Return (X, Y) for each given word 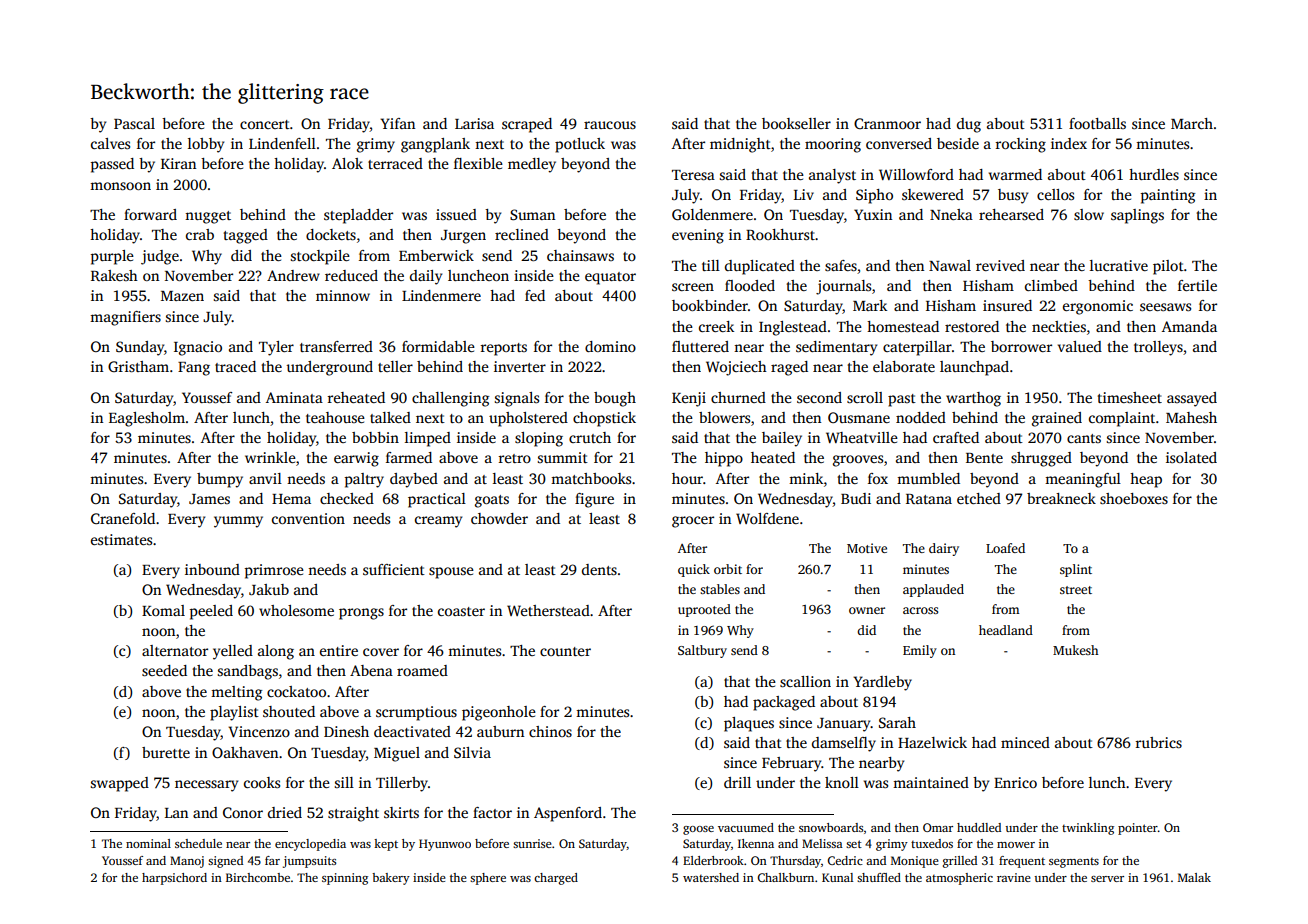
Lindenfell (282, 143)
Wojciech (736, 368)
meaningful (1083, 480)
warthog (973, 399)
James (209, 499)
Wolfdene (767, 518)
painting (1168, 196)
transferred (336, 346)
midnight (740, 145)
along (276, 652)
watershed (711, 877)
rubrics (1158, 742)
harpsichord (174, 879)
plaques (749, 724)
